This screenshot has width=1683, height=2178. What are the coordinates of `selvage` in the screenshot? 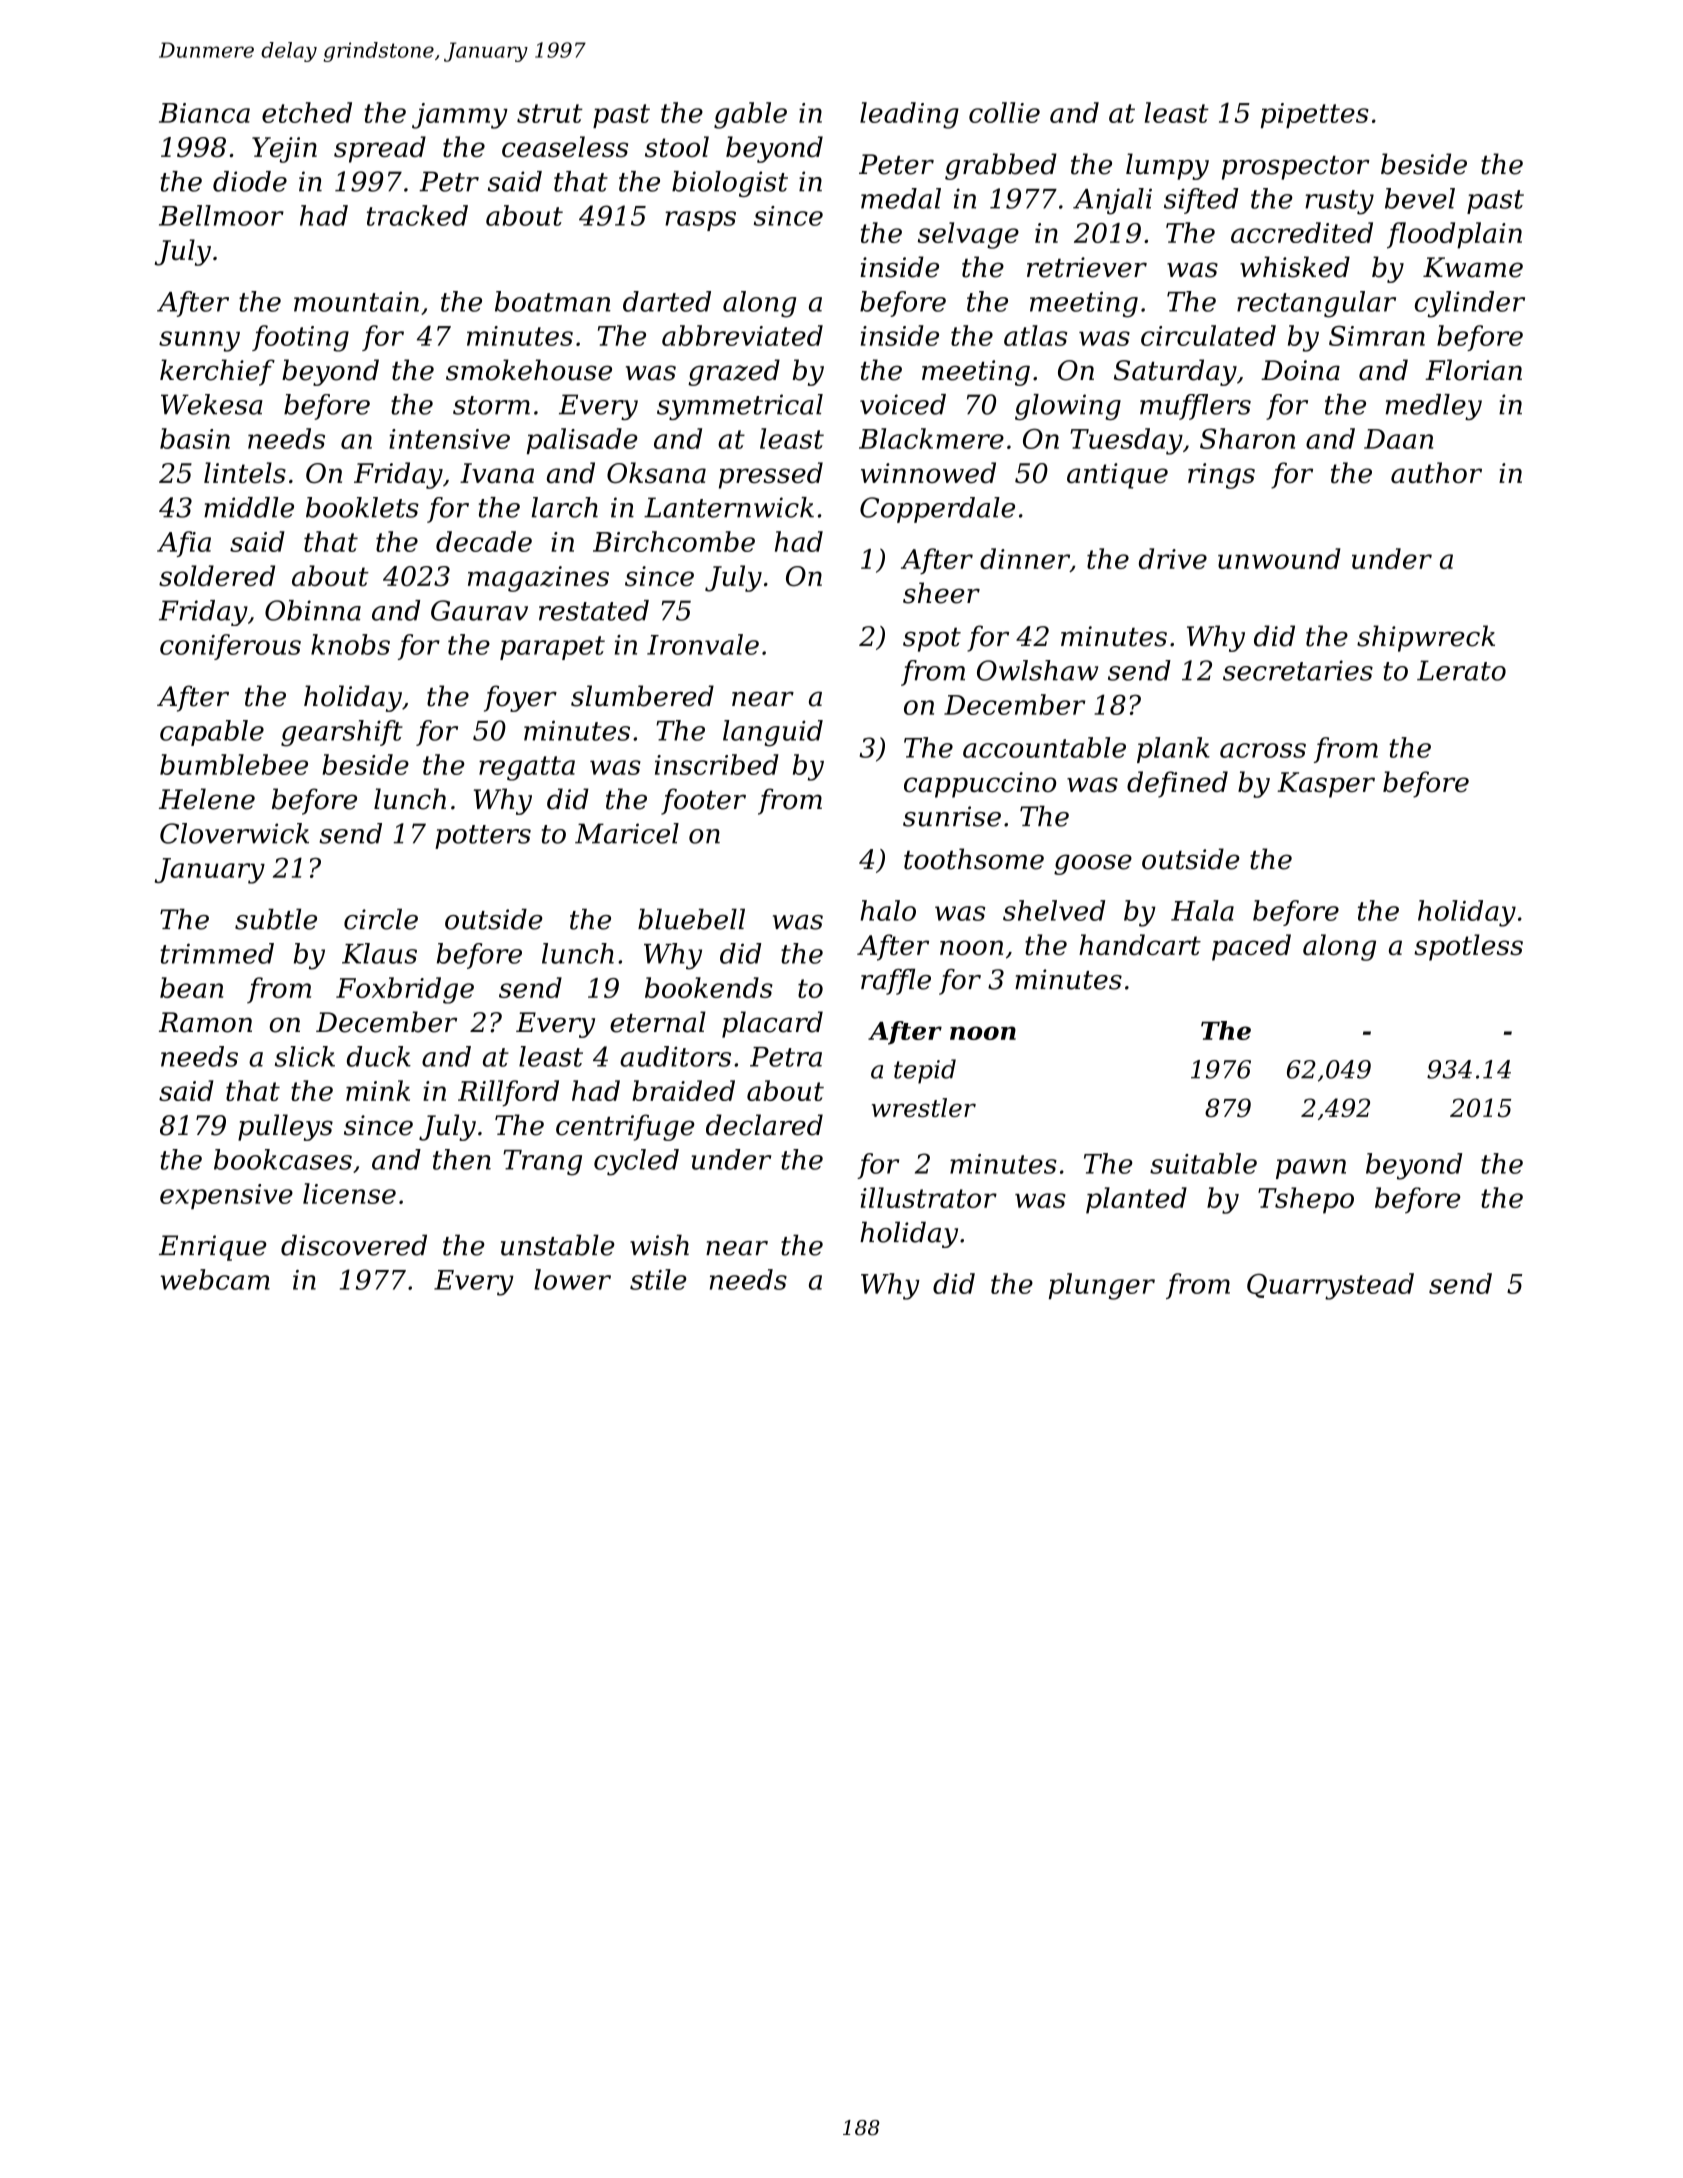 It's located at (968, 235).
